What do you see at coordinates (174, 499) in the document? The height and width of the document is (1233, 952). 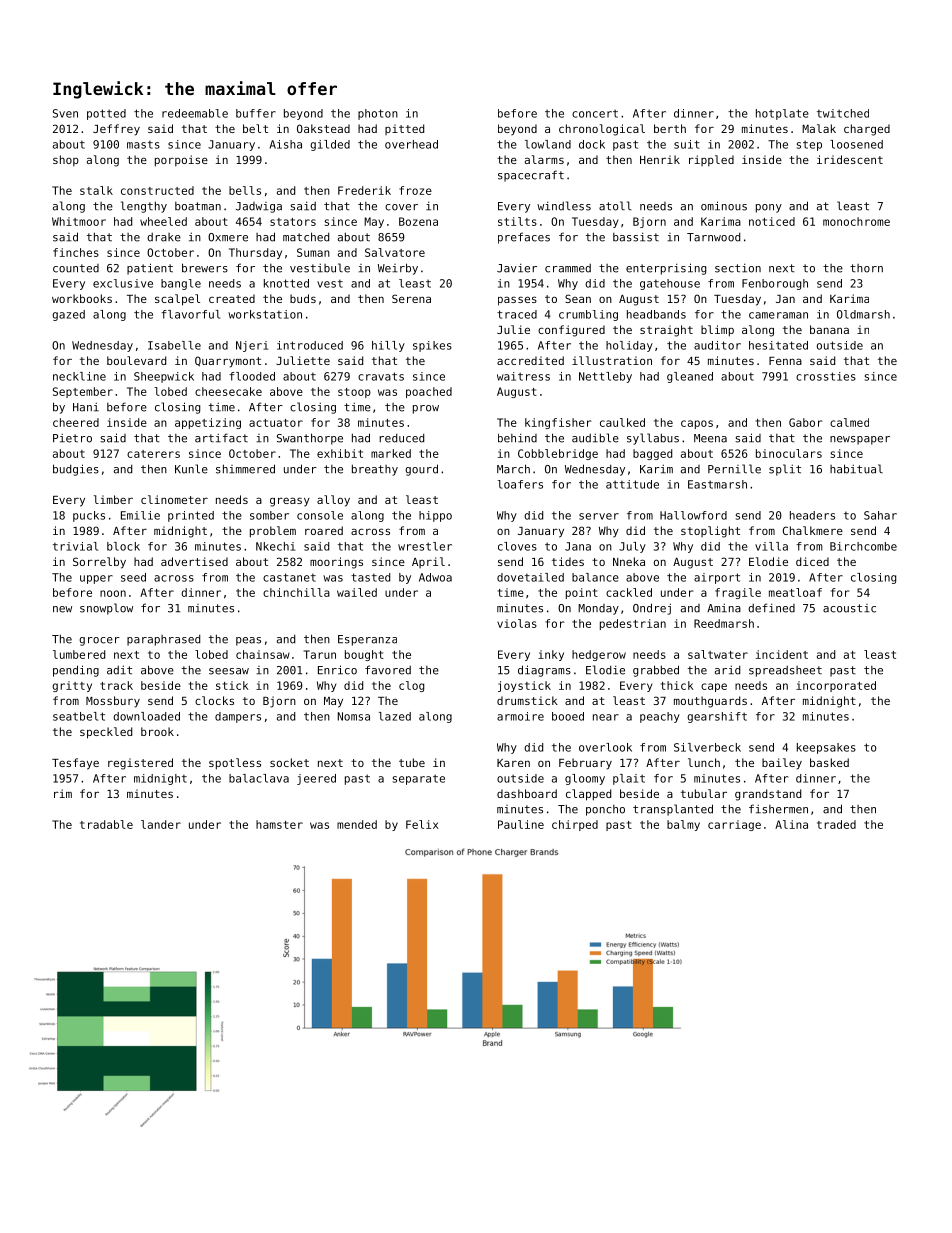 I see `clinometer` at bounding box center [174, 499].
